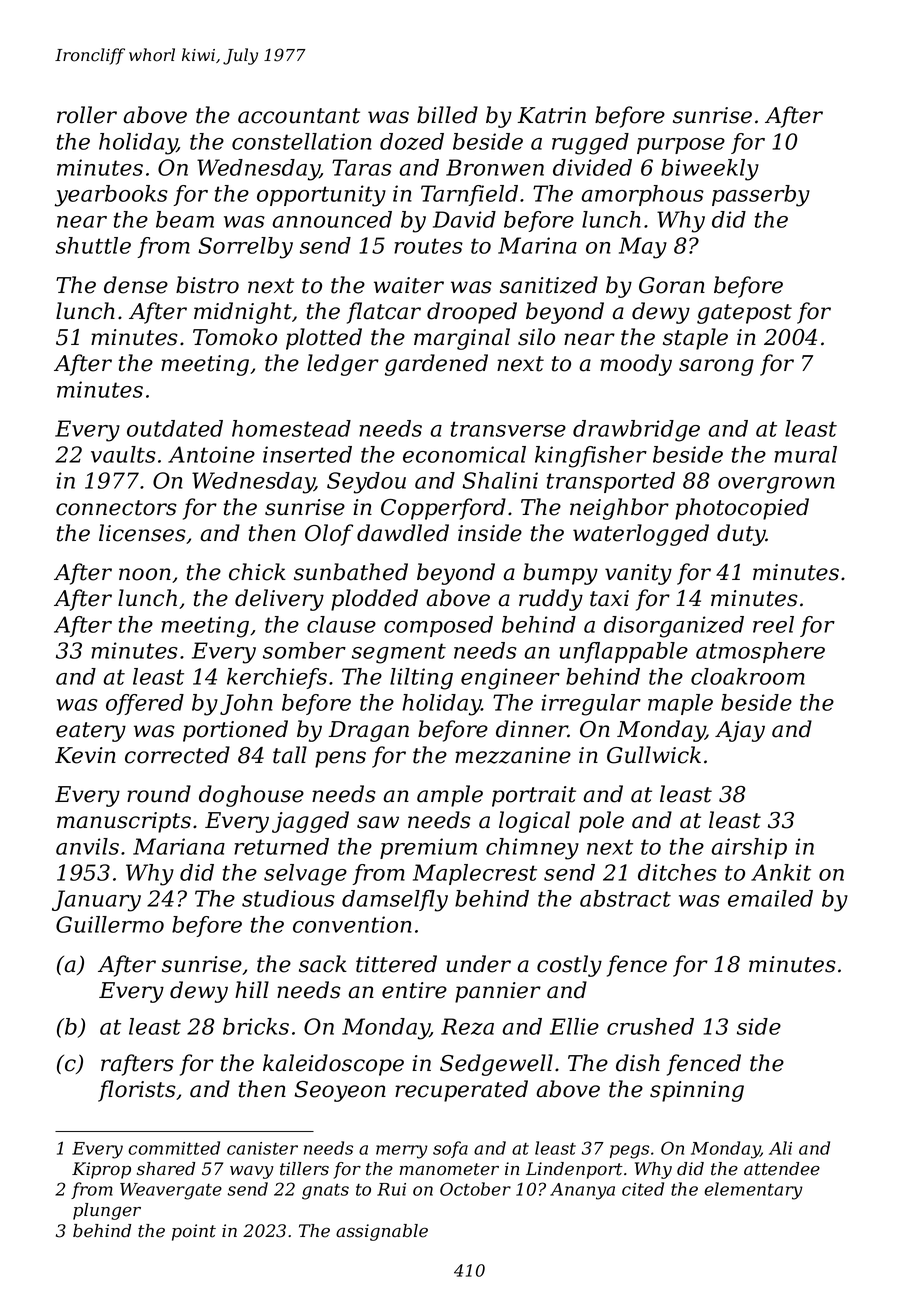  What do you see at coordinates (107, 1211) in the image?
I see `plunger` at bounding box center [107, 1211].
